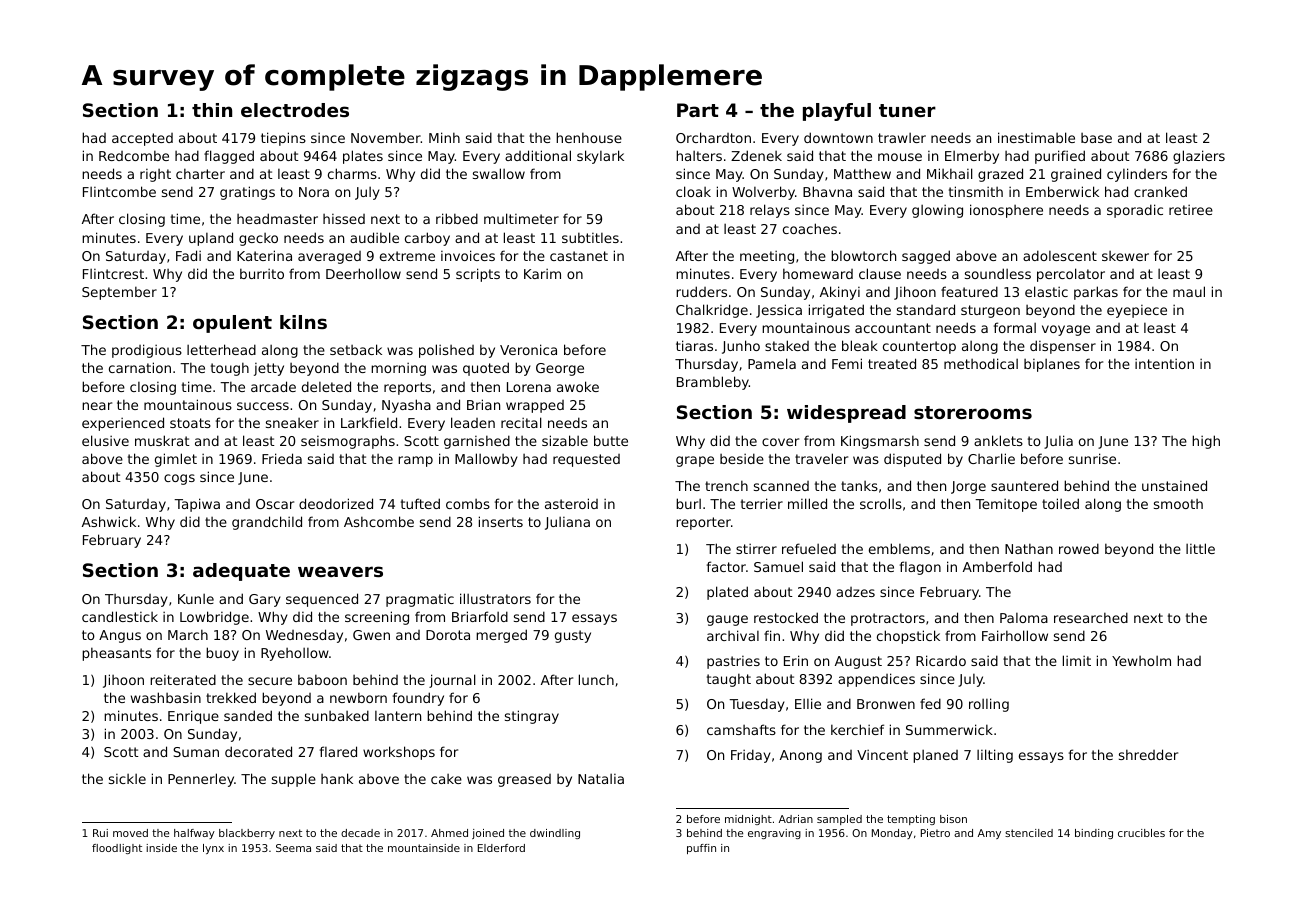  What do you see at coordinates (495, 598) in the screenshot?
I see `illustrators` at bounding box center [495, 598].
